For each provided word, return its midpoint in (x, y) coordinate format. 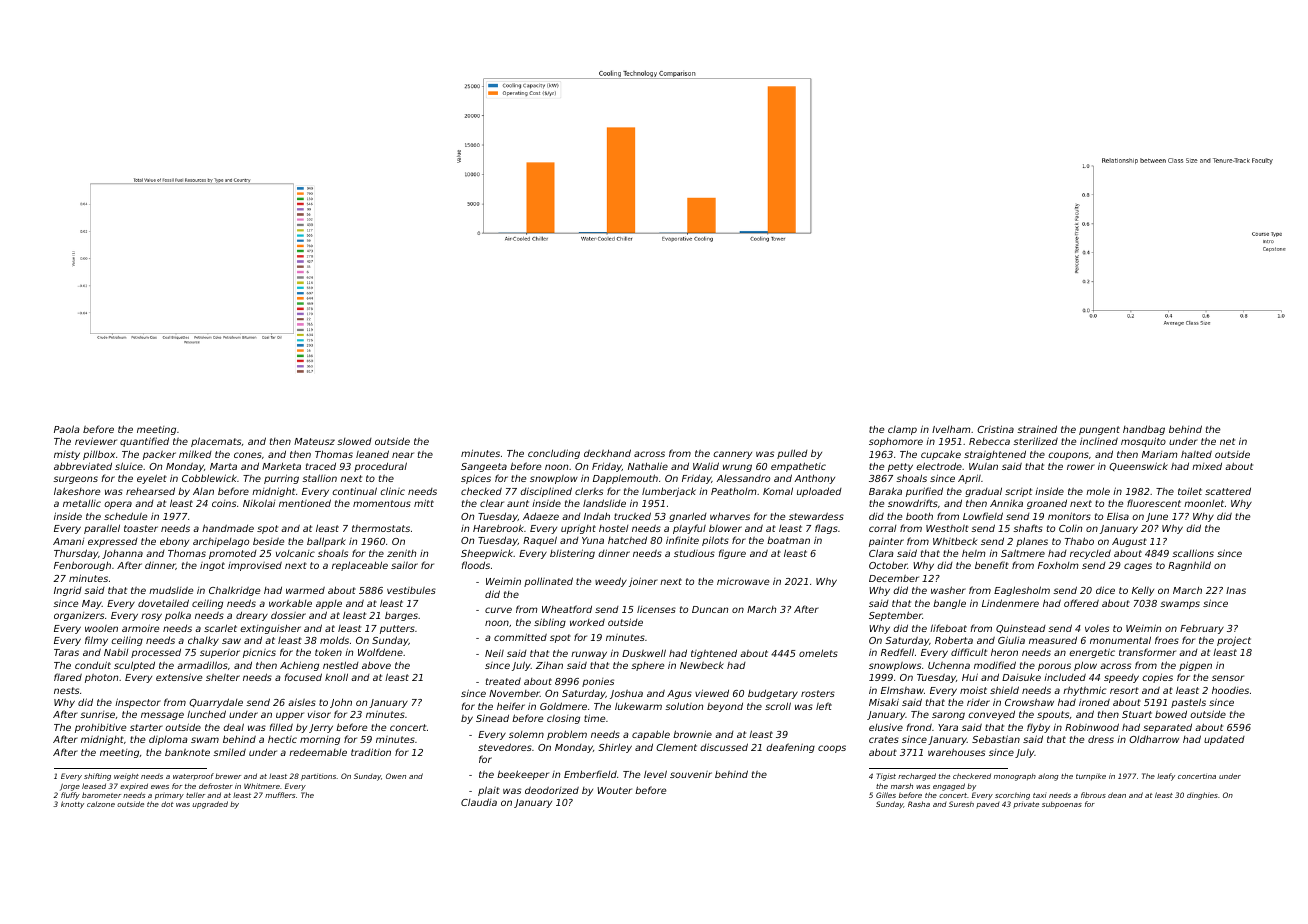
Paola (67, 429)
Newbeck (702, 665)
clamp (902, 430)
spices (476, 479)
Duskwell (644, 653)
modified (995, 665)
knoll (336, 677)
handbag (1144, 430)
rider (978, 702)
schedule (126, 516)
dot (167, 804)
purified (924, 492)
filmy (96, 641)
